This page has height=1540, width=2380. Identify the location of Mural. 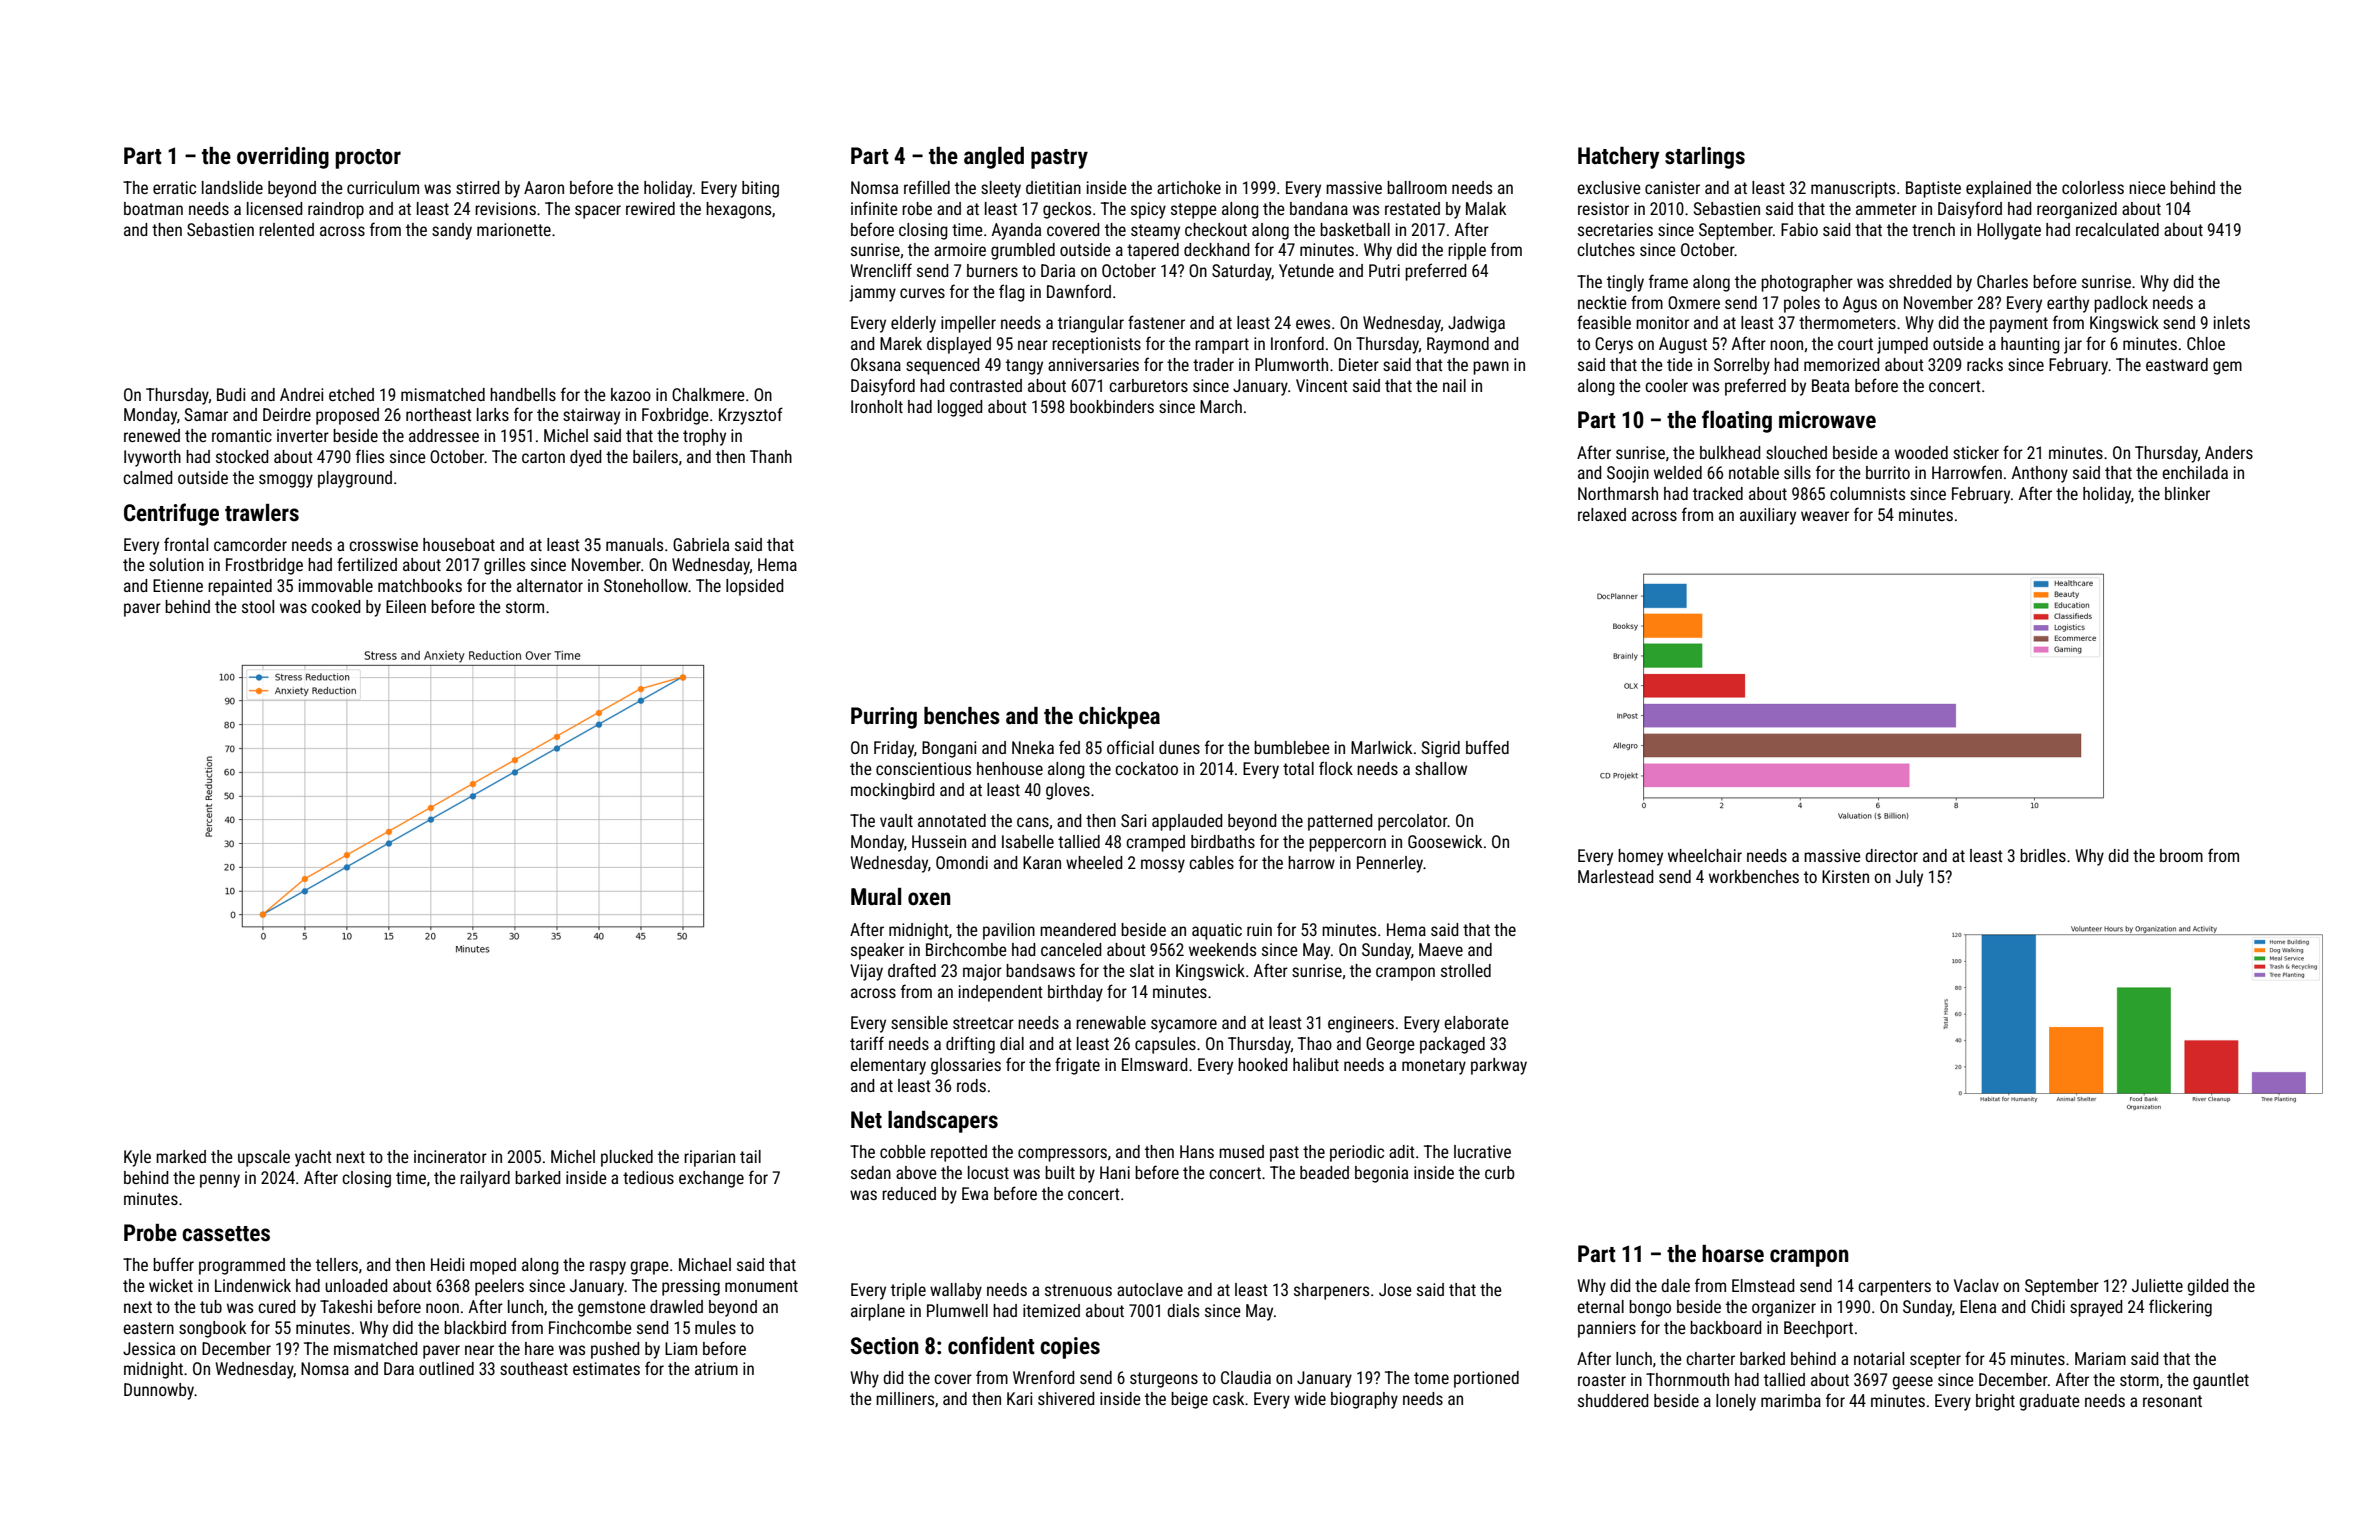
(876, 896).
